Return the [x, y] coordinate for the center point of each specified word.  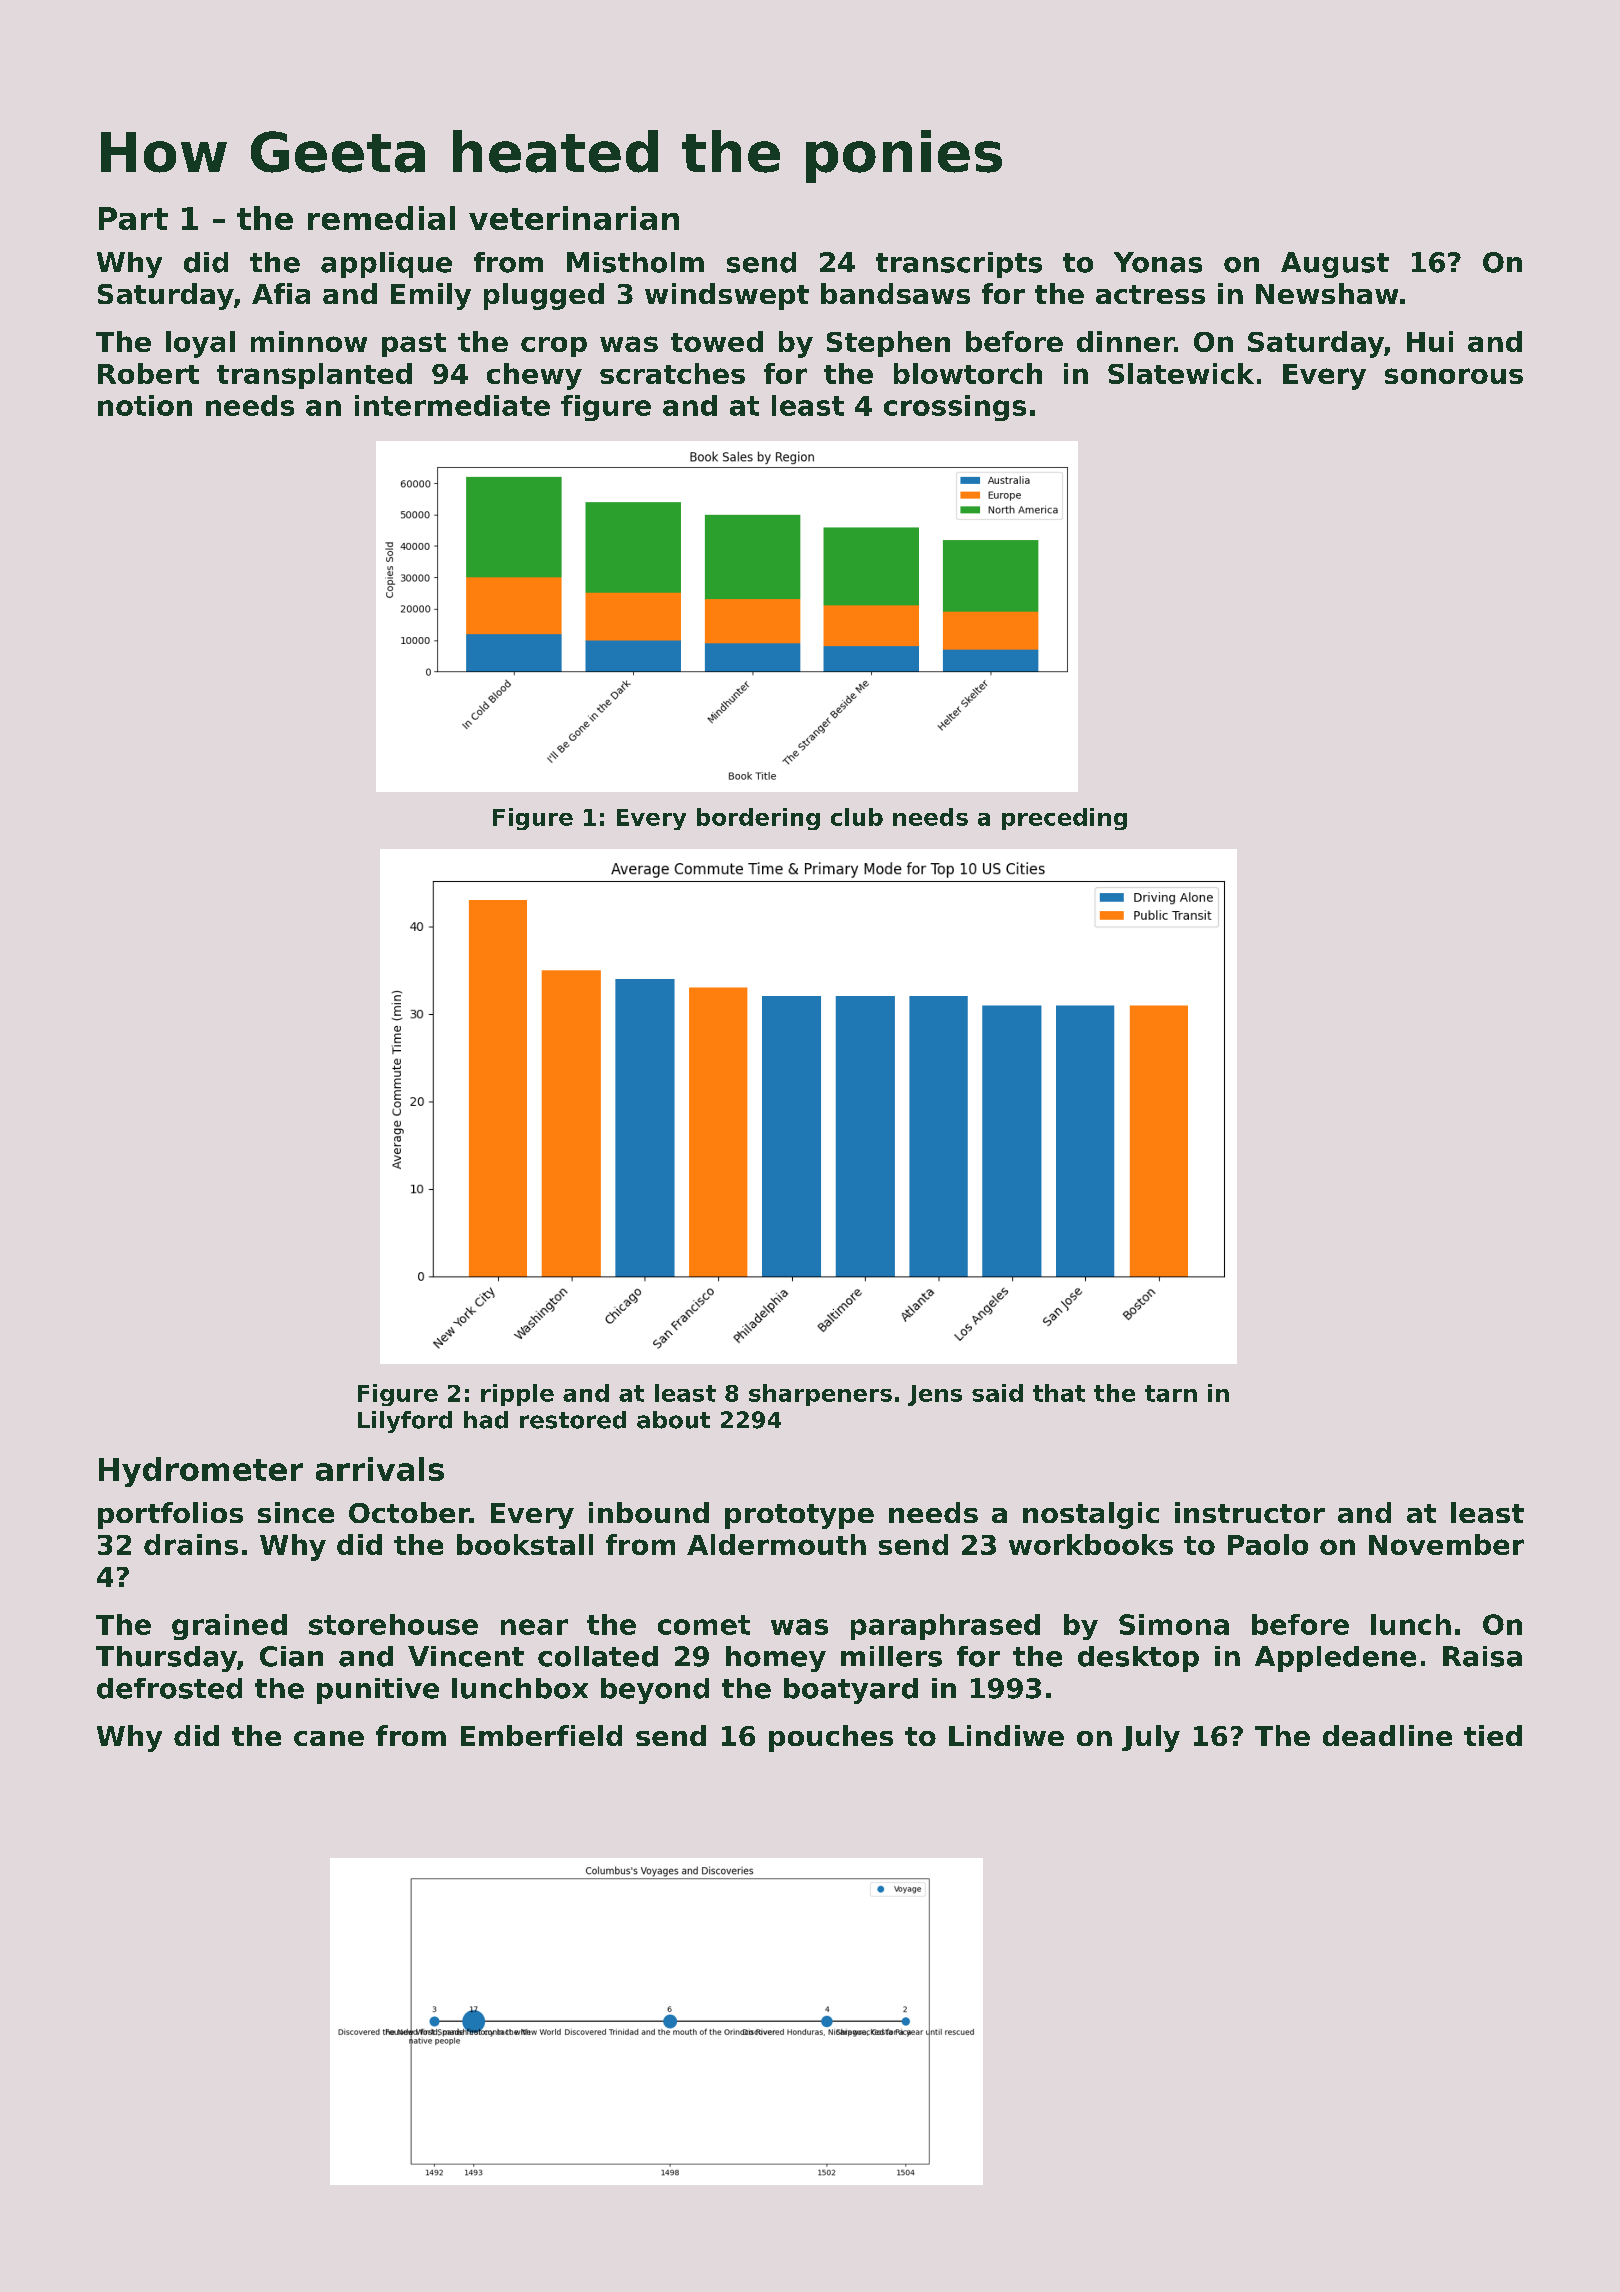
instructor [1250, 1512]
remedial [381, 218]
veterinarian [574, 218]
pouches [831, 1738]
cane [329, 1738]
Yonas [1158, 262]
